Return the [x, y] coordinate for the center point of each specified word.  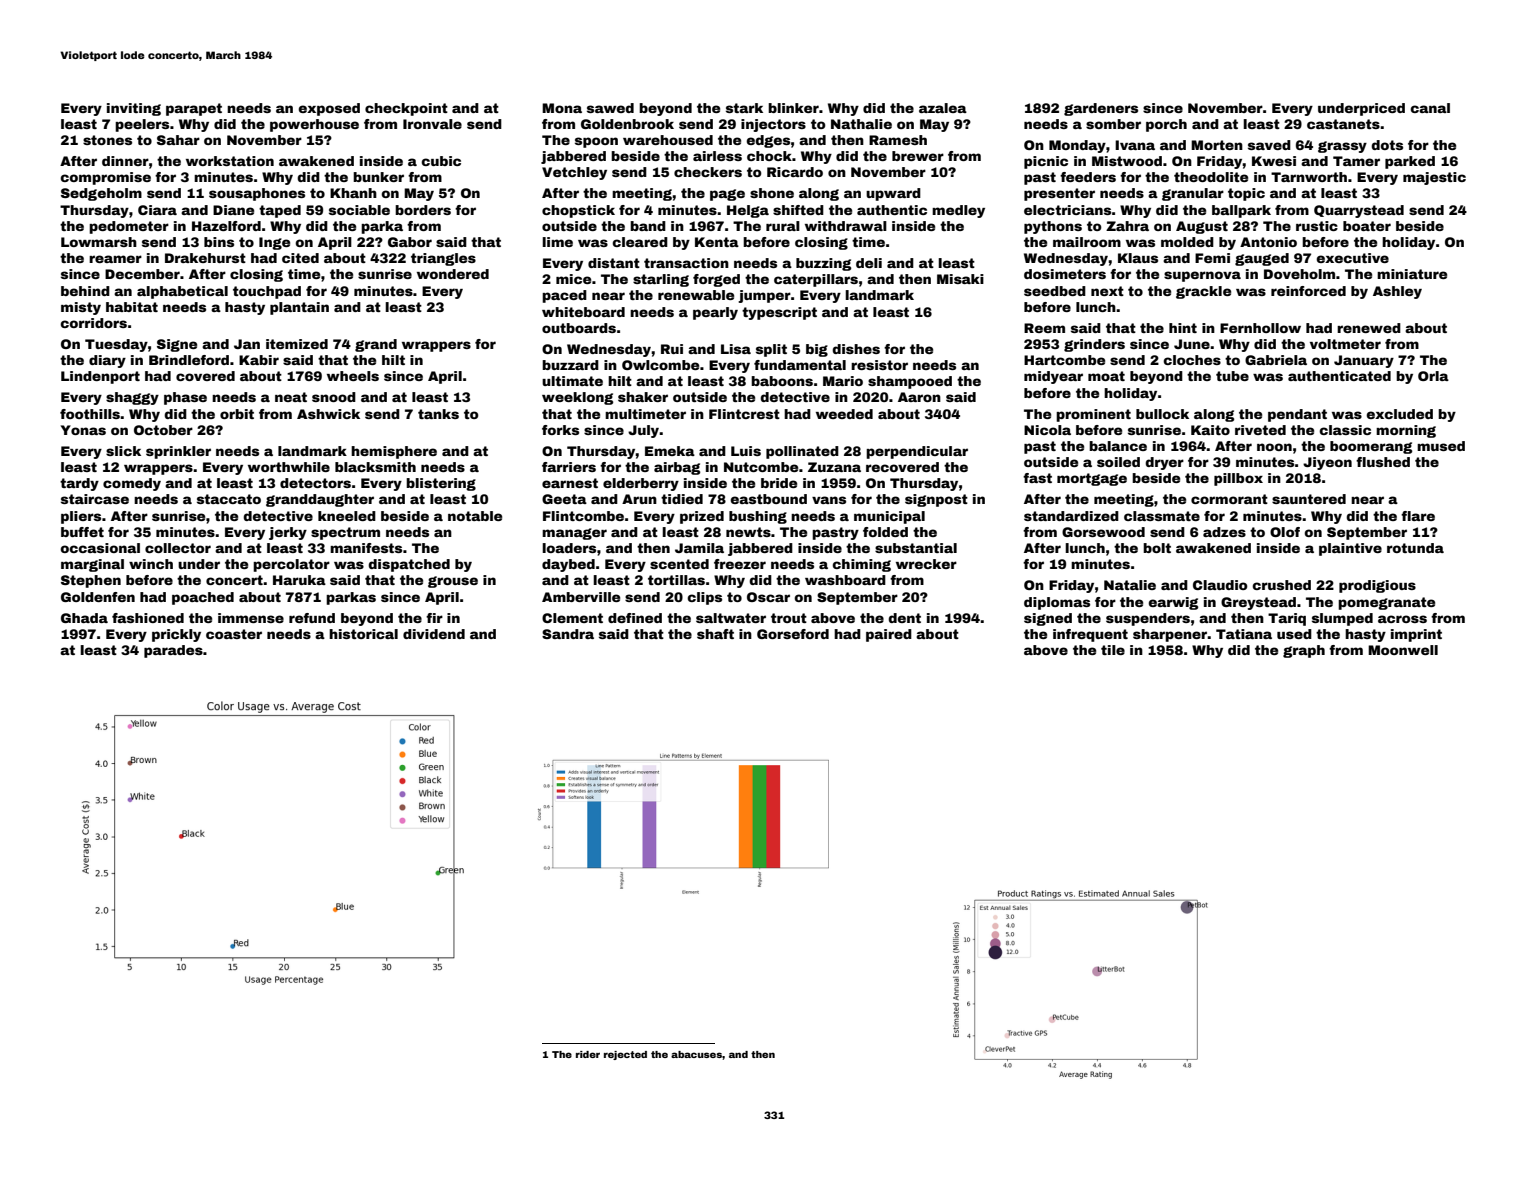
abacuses [696, 1054]
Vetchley [574, 173]
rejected [625, 1055]
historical [363, 634]
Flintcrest [744, 414]
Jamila [699, 548]
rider [588, 1054]
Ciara [157, 210]
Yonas [83, 430]
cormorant [1229, 499]
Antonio [1268, 242]
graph [1304, 651]
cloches [1192, 360]
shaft [715, 634]
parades [173, 651]
